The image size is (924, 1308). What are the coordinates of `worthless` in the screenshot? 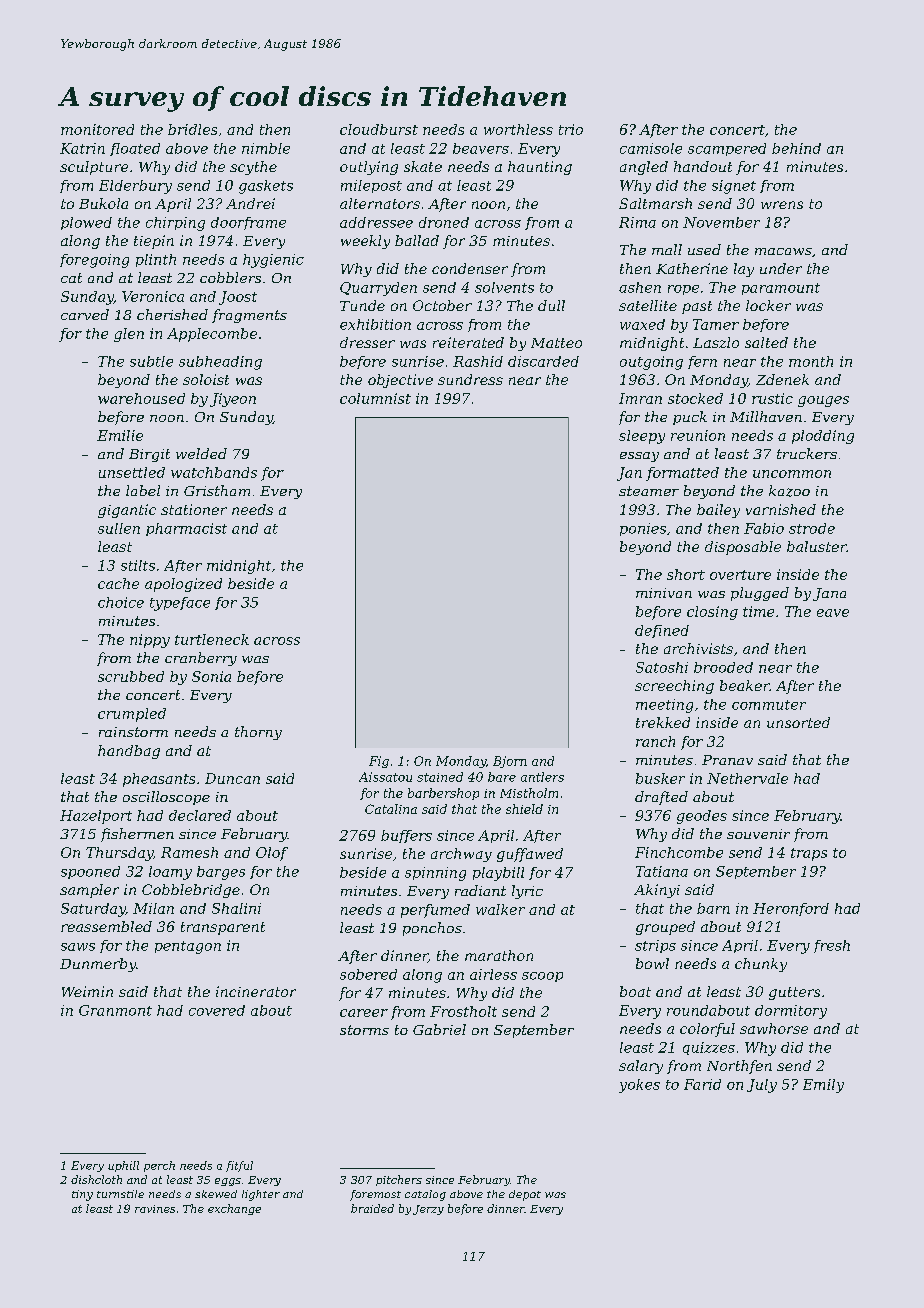 It's located at (518, 129).
